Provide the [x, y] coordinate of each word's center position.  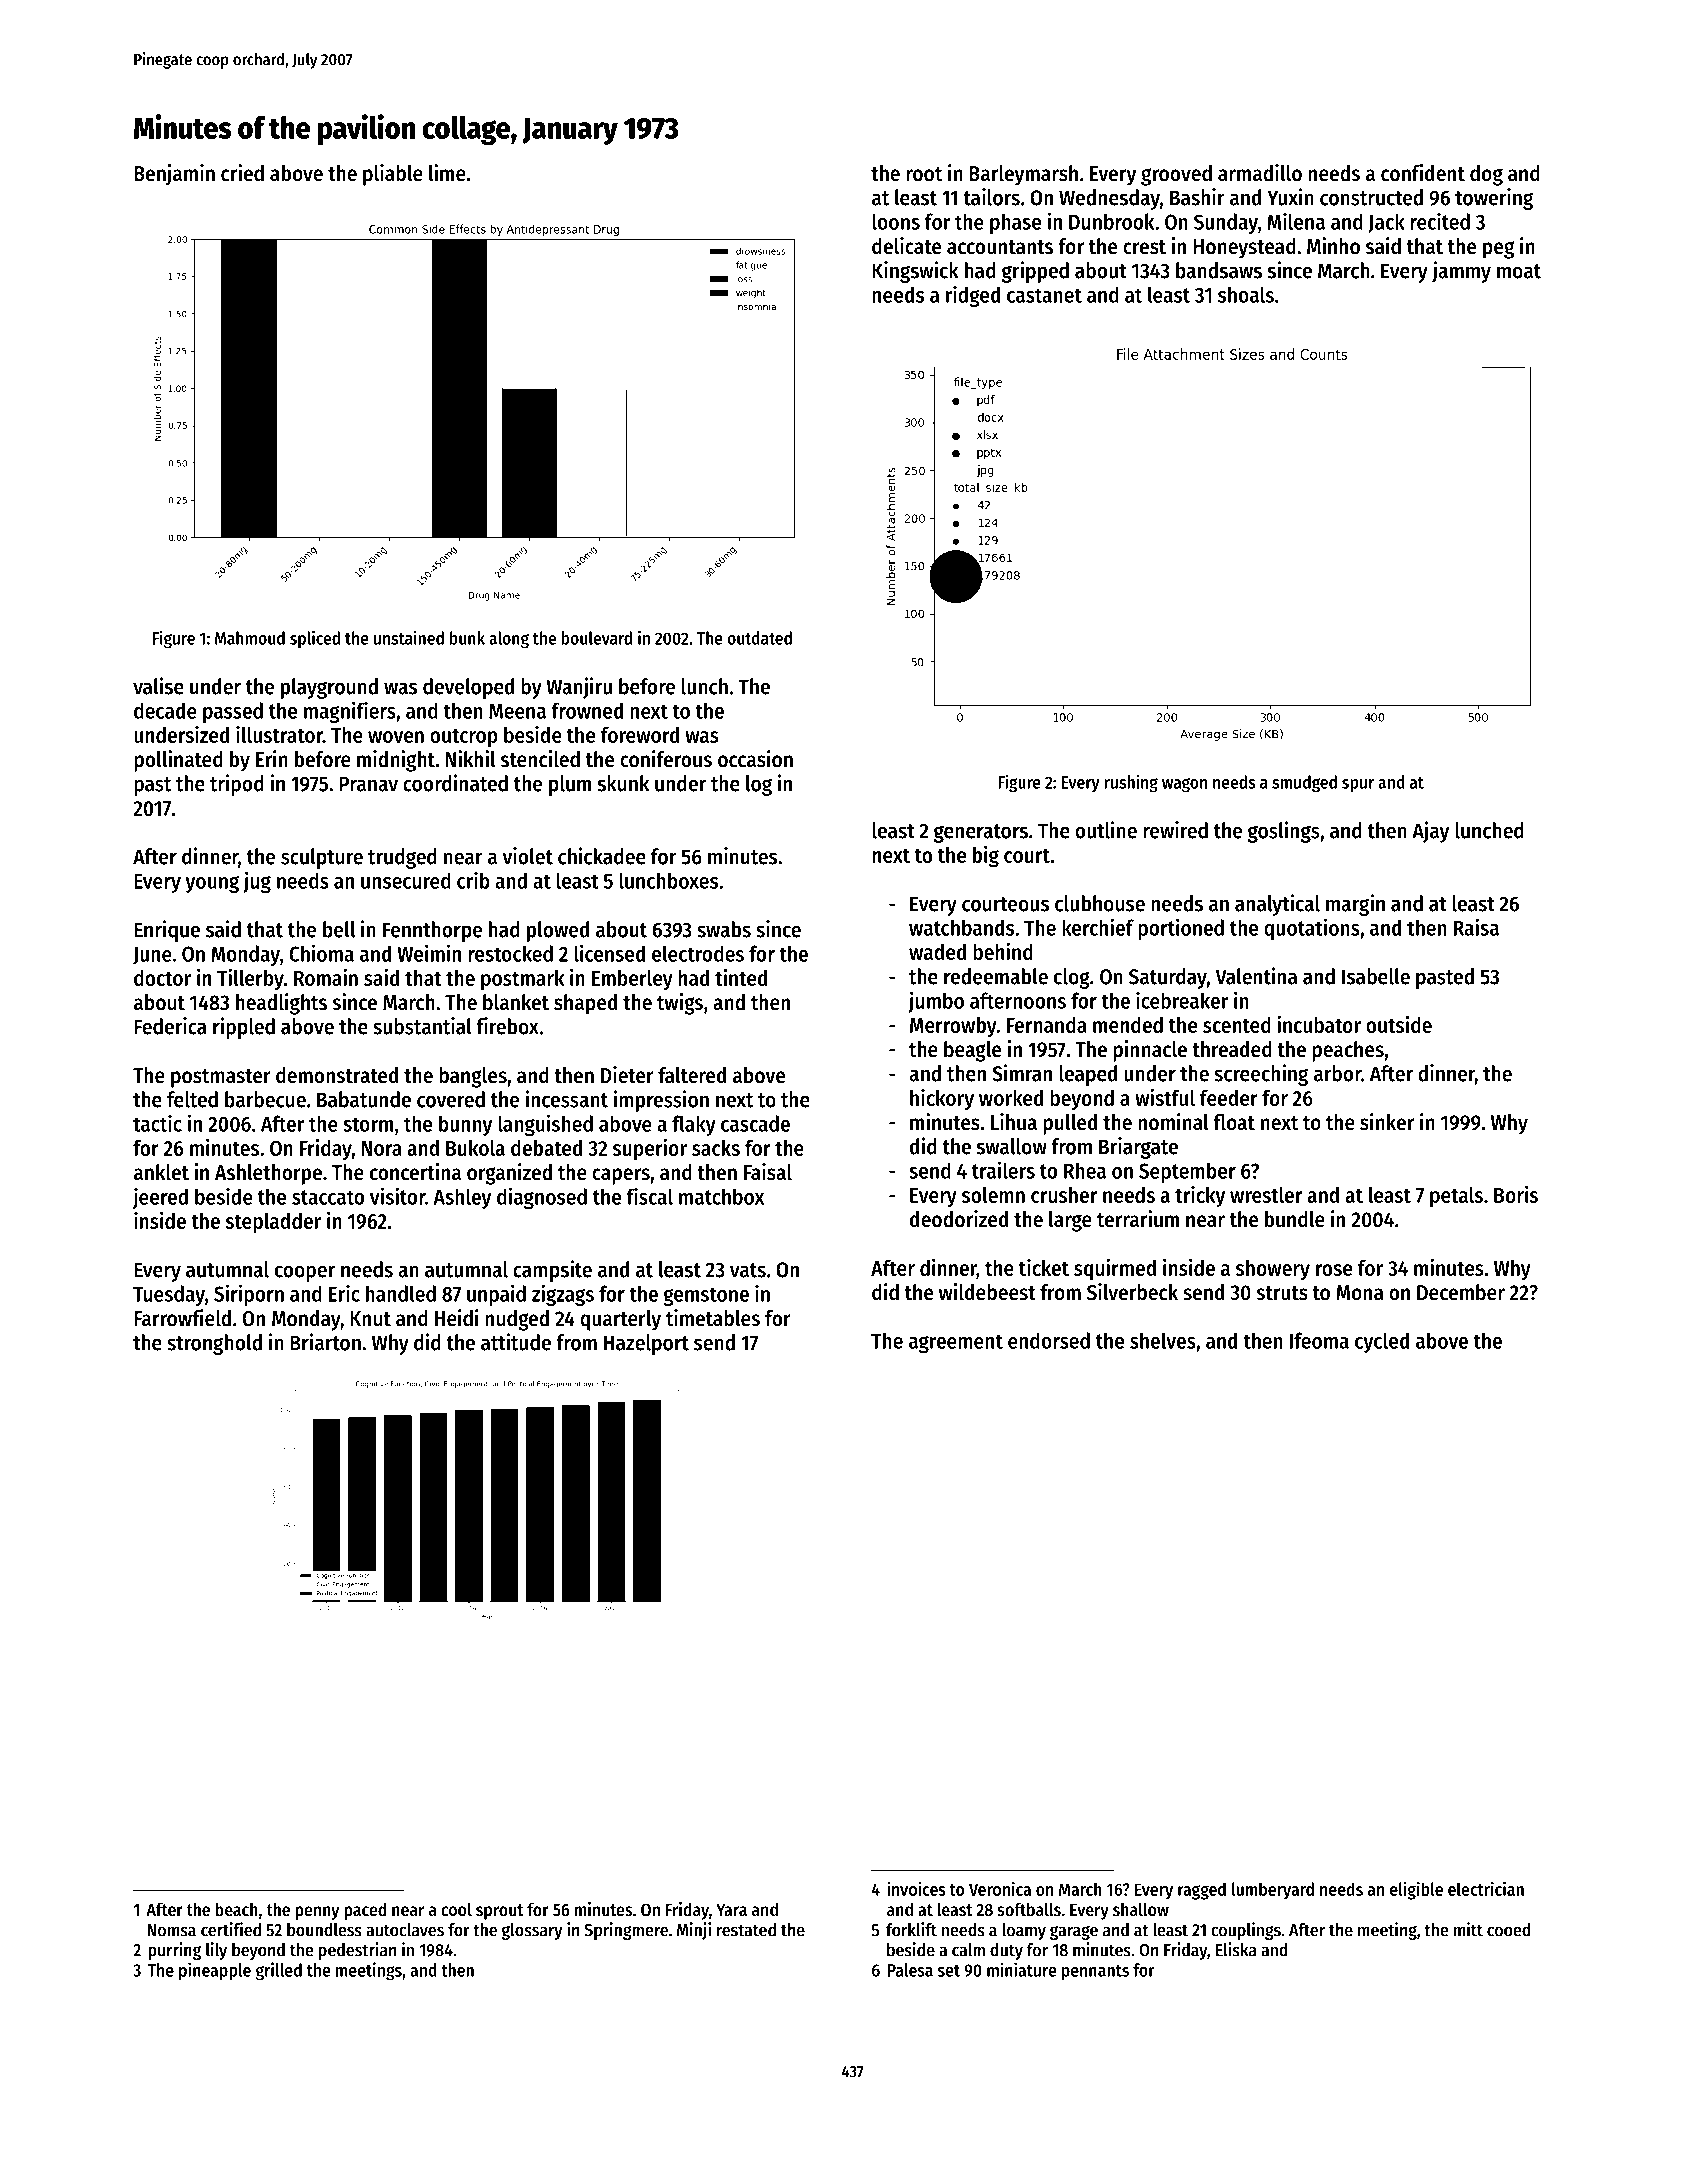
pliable [393, 175]
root [924, 174]
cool [456, 1909]
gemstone [706, 1296]
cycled [1382, 1342]
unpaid [496, 1295]
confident [1423, 173]
